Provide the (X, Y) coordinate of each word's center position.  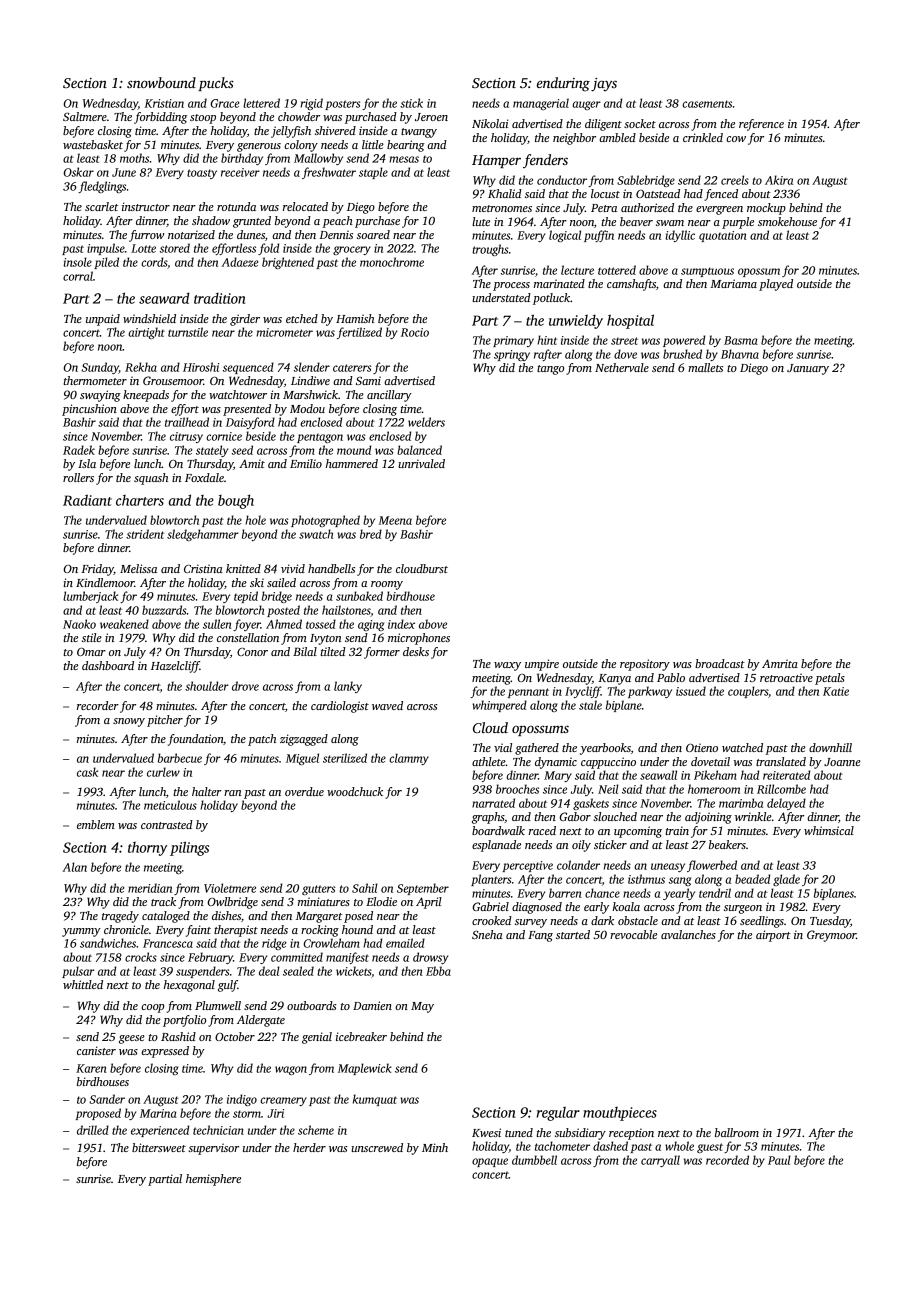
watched (742, 747)
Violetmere (230, 888)
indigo (242, 1100)
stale (590, 705)
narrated (493, 803)
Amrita (780, 663)
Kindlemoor (105, 582)
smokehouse (787, 221)
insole (77, 262)
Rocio (415, 332)
